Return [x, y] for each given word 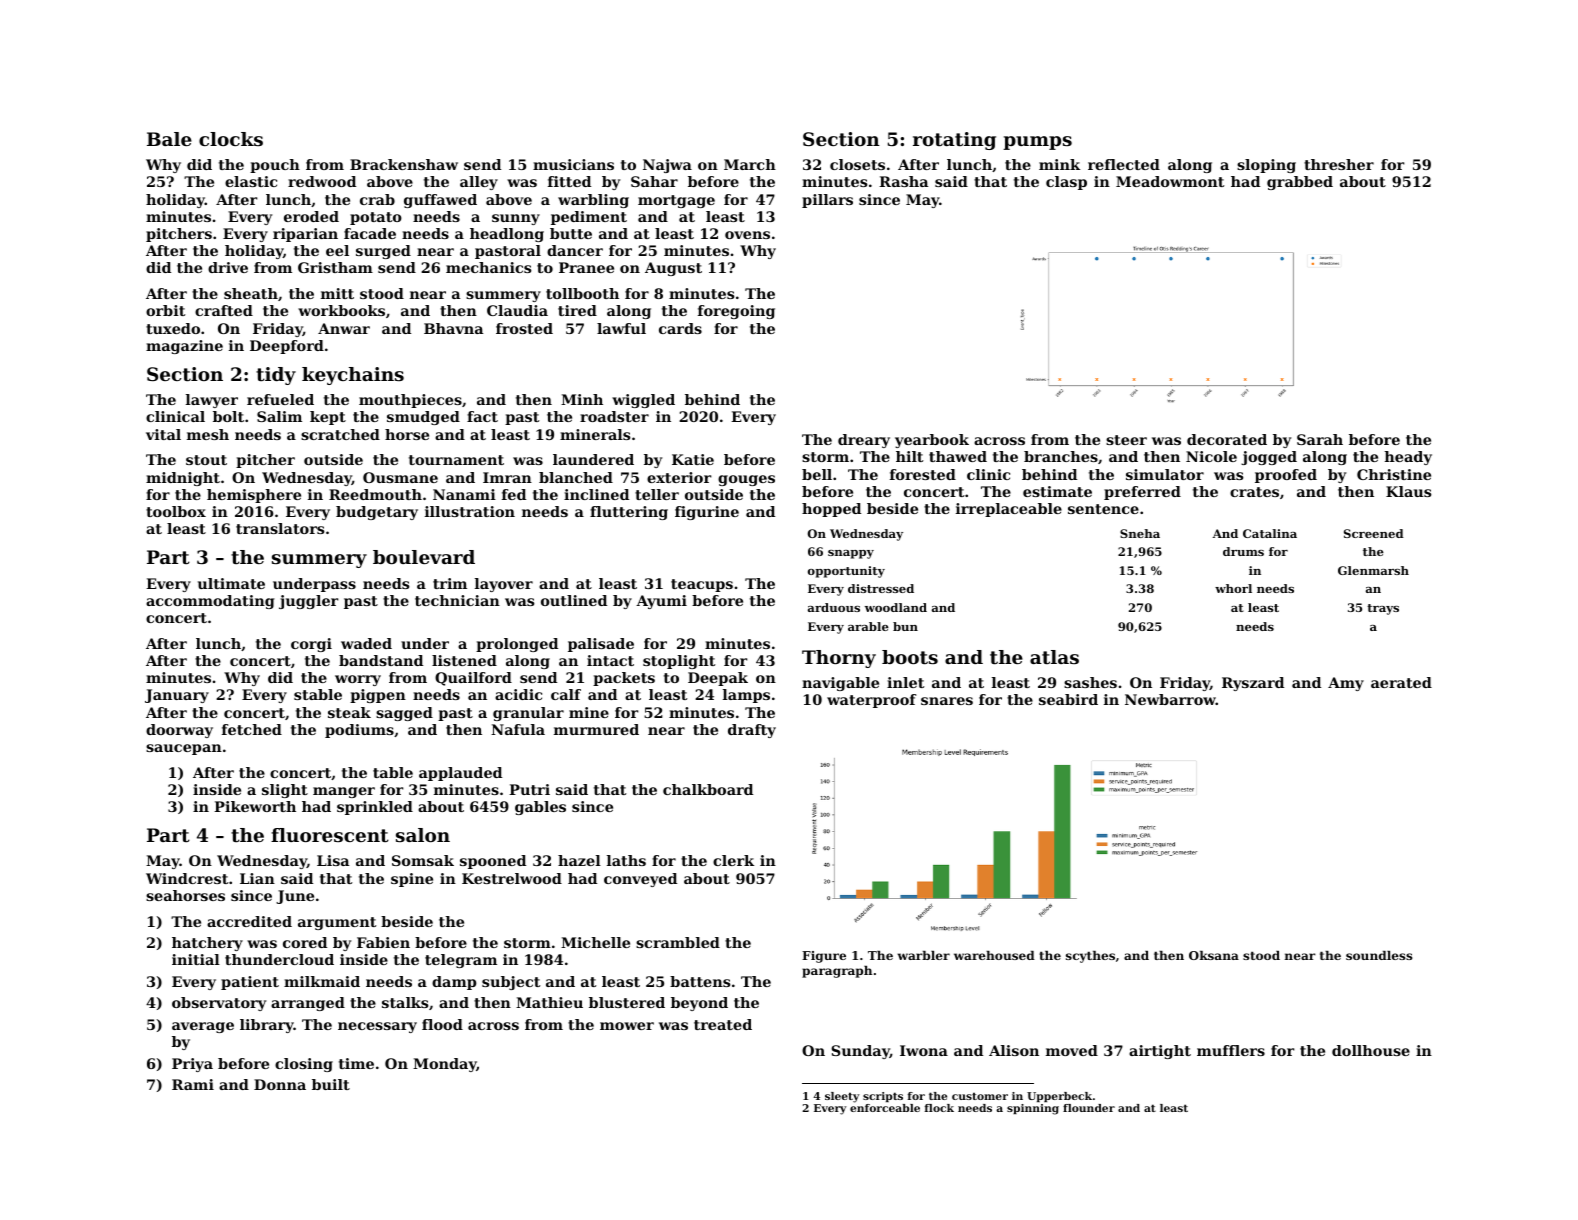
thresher [1339, 164]
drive [228, 267]
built [331, 1084]
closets [857, 164]
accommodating [210, 602]
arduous [834, 607]
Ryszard [1253, 684]
